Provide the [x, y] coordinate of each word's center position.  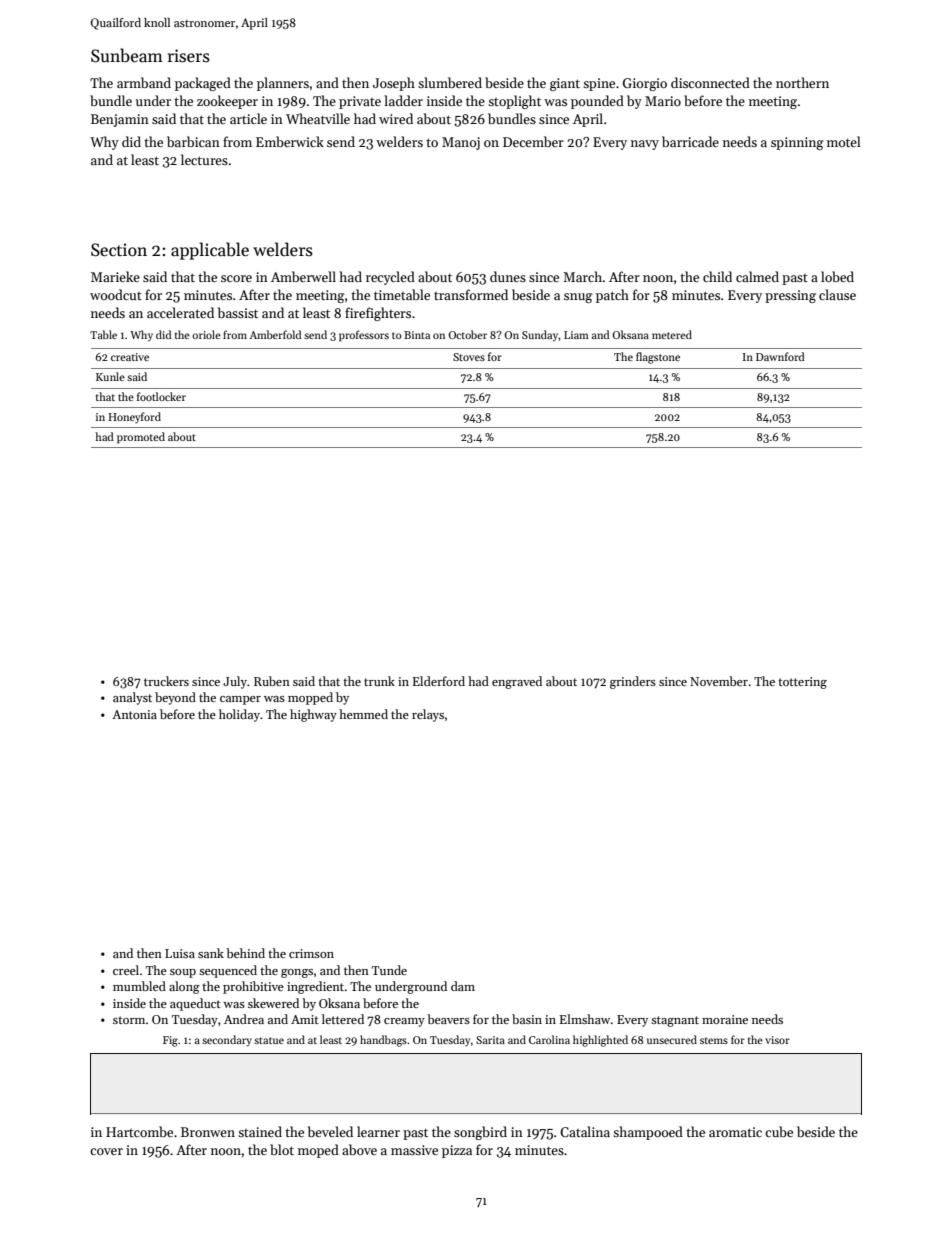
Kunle [110, 376]
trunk [379, 681]
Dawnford [780, 356]
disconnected [710, 82]
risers [189, 56]
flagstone [658, 358]
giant [565, 84]
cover [106, 1151]
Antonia [134, 714]
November [719, 681]
